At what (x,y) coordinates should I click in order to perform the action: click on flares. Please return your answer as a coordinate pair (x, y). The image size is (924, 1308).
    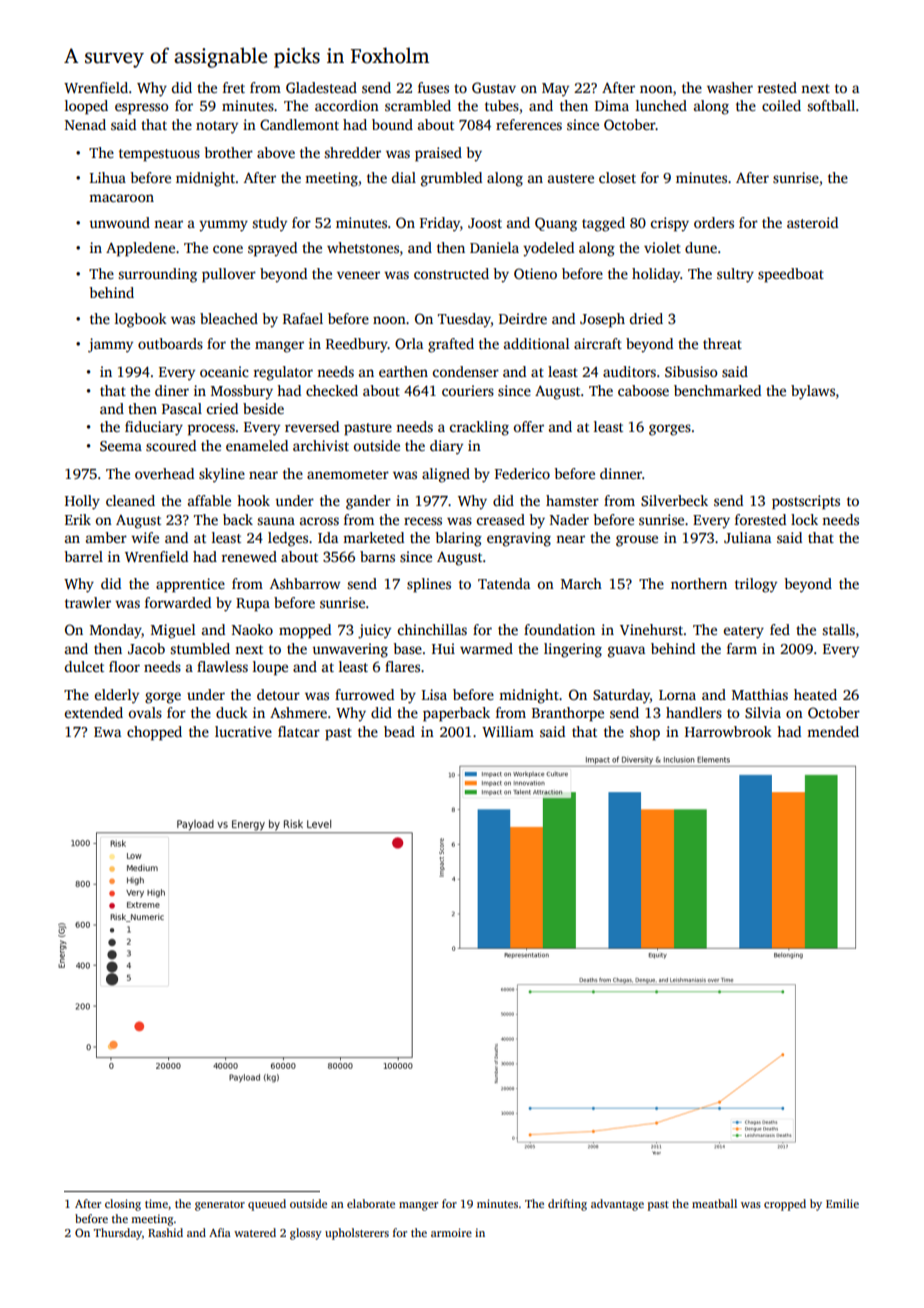
    Looking at the image, I should click on (402, 666).
